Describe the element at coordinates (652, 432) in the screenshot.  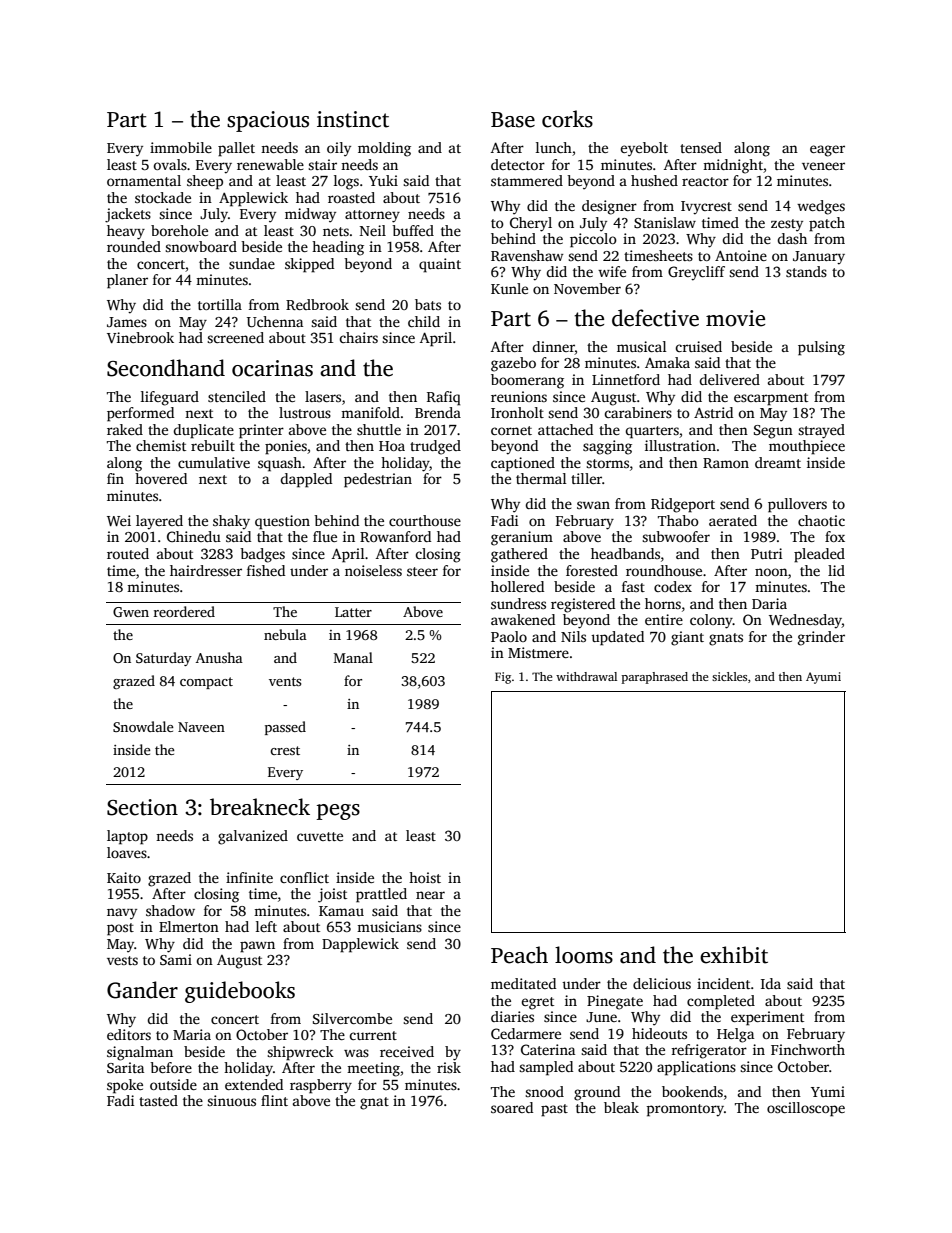
I see `quarters` at that location.
